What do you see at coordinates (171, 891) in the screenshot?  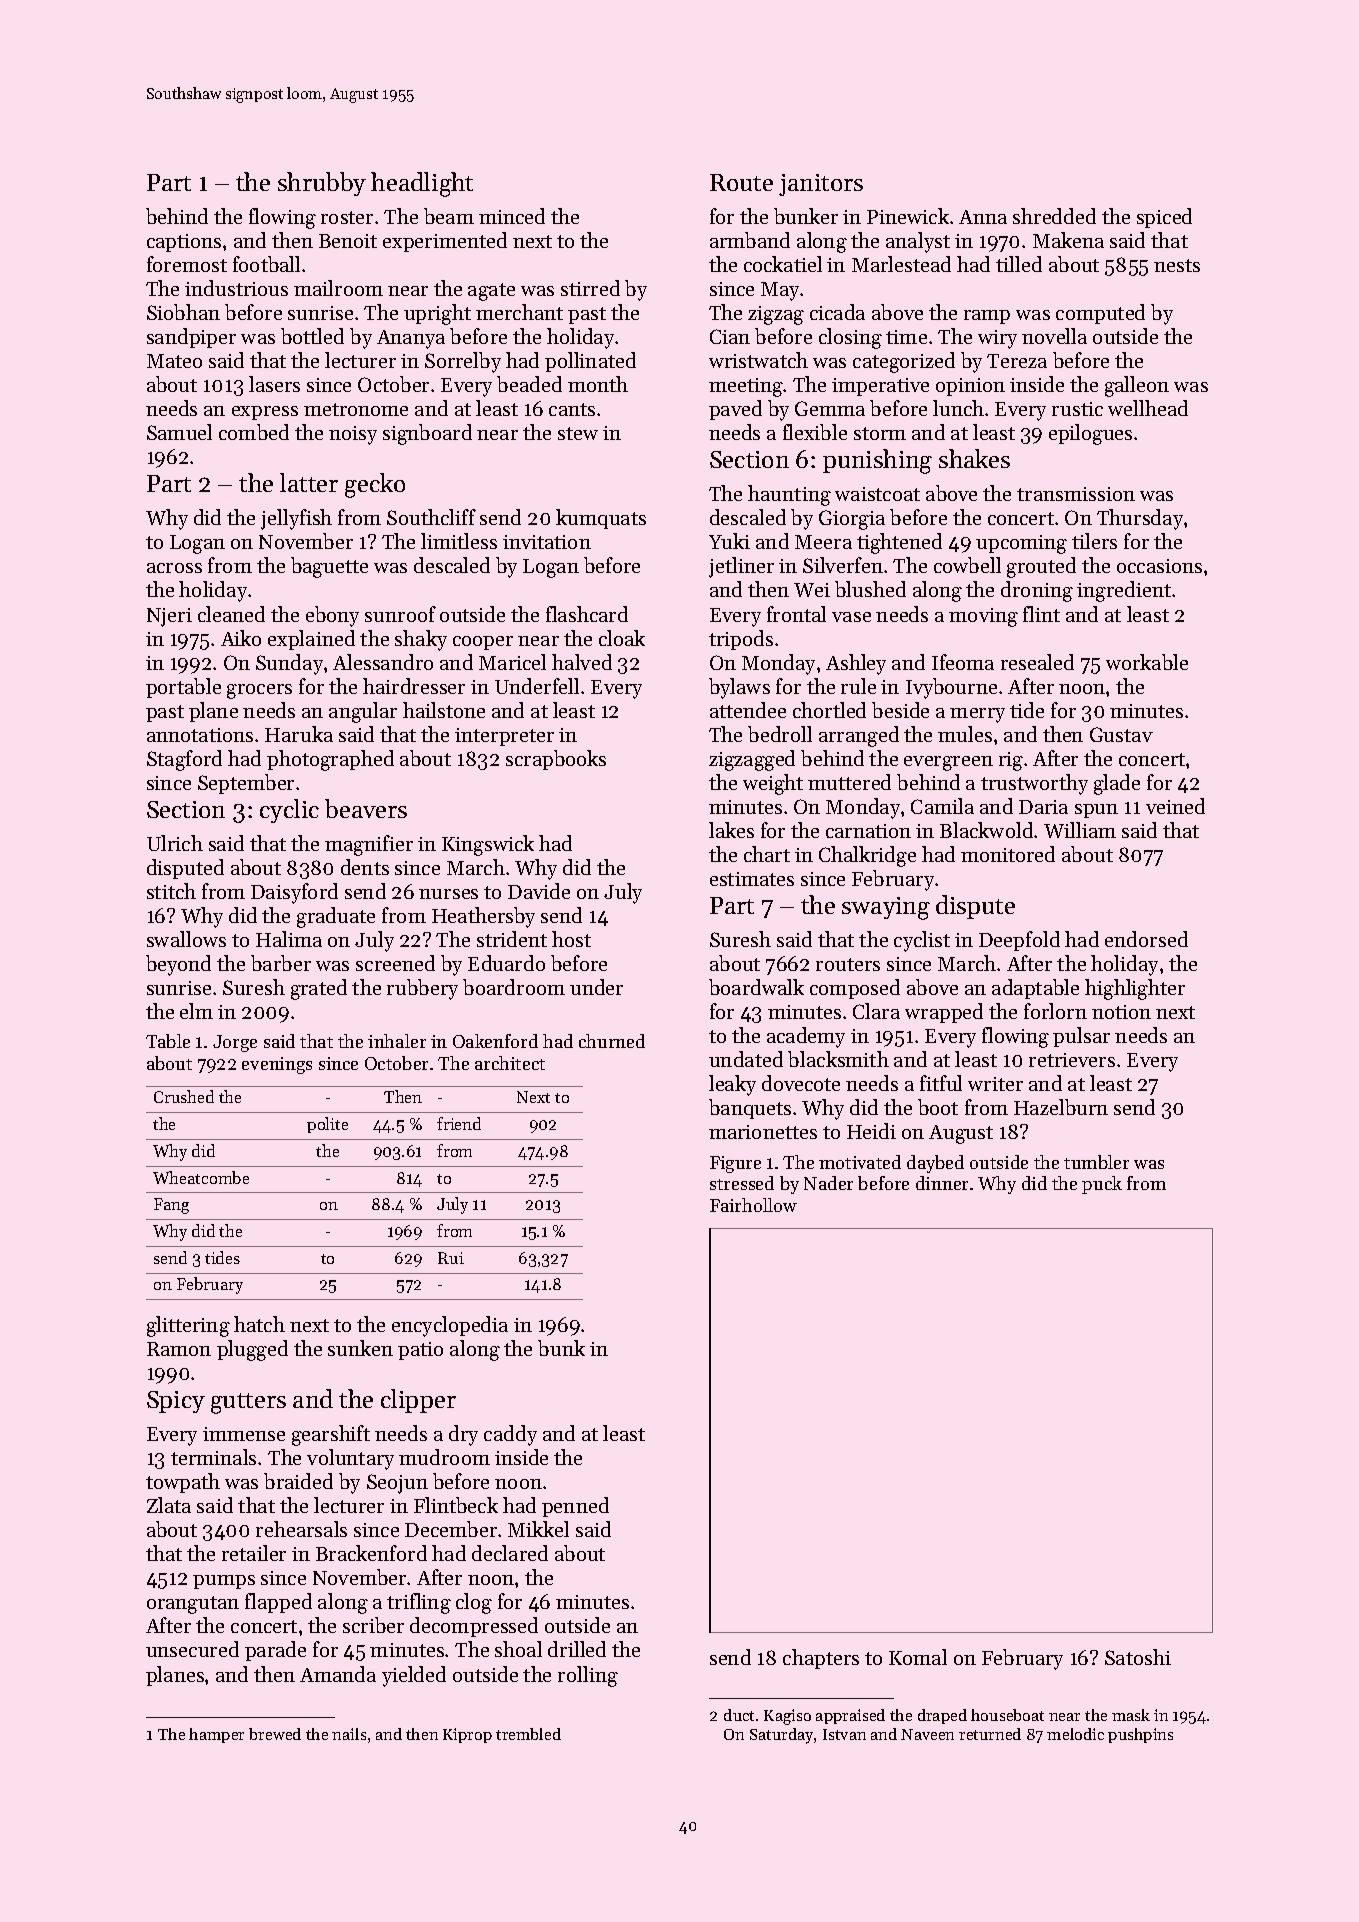 I see `stitch` at bounding box center [171, 891].
